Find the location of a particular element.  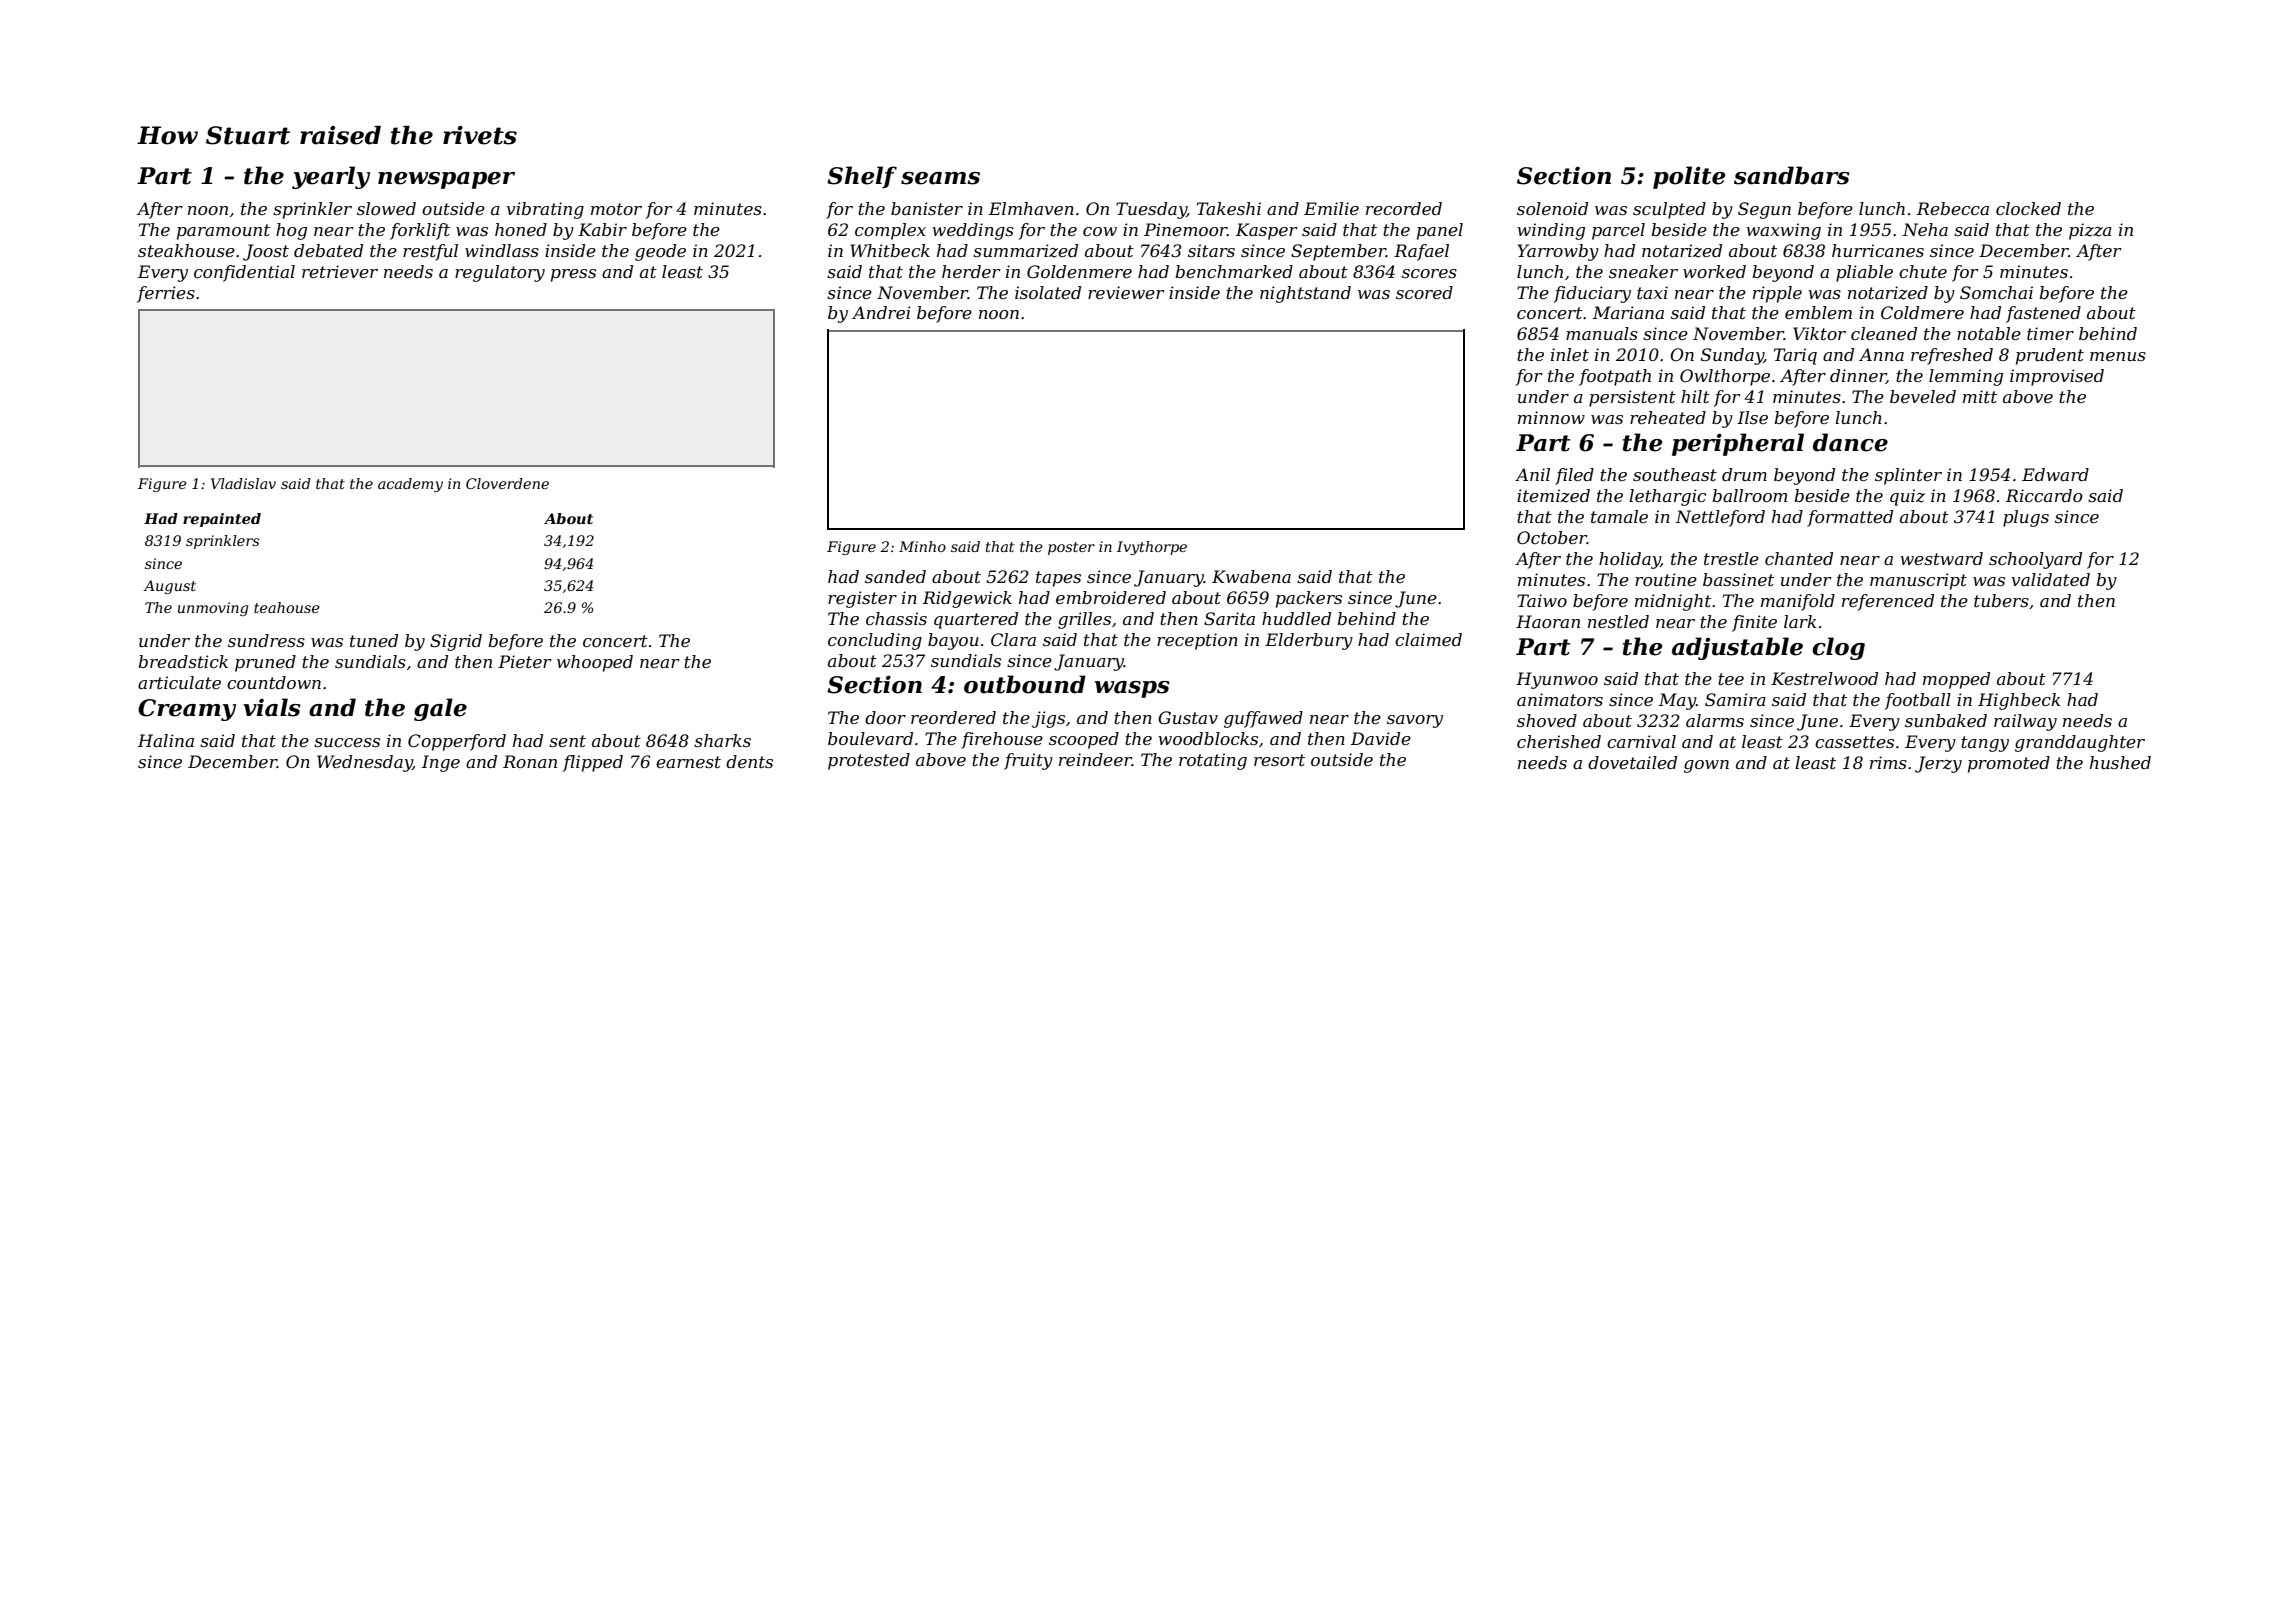

quiz is located at coordinates (1907, 497).
